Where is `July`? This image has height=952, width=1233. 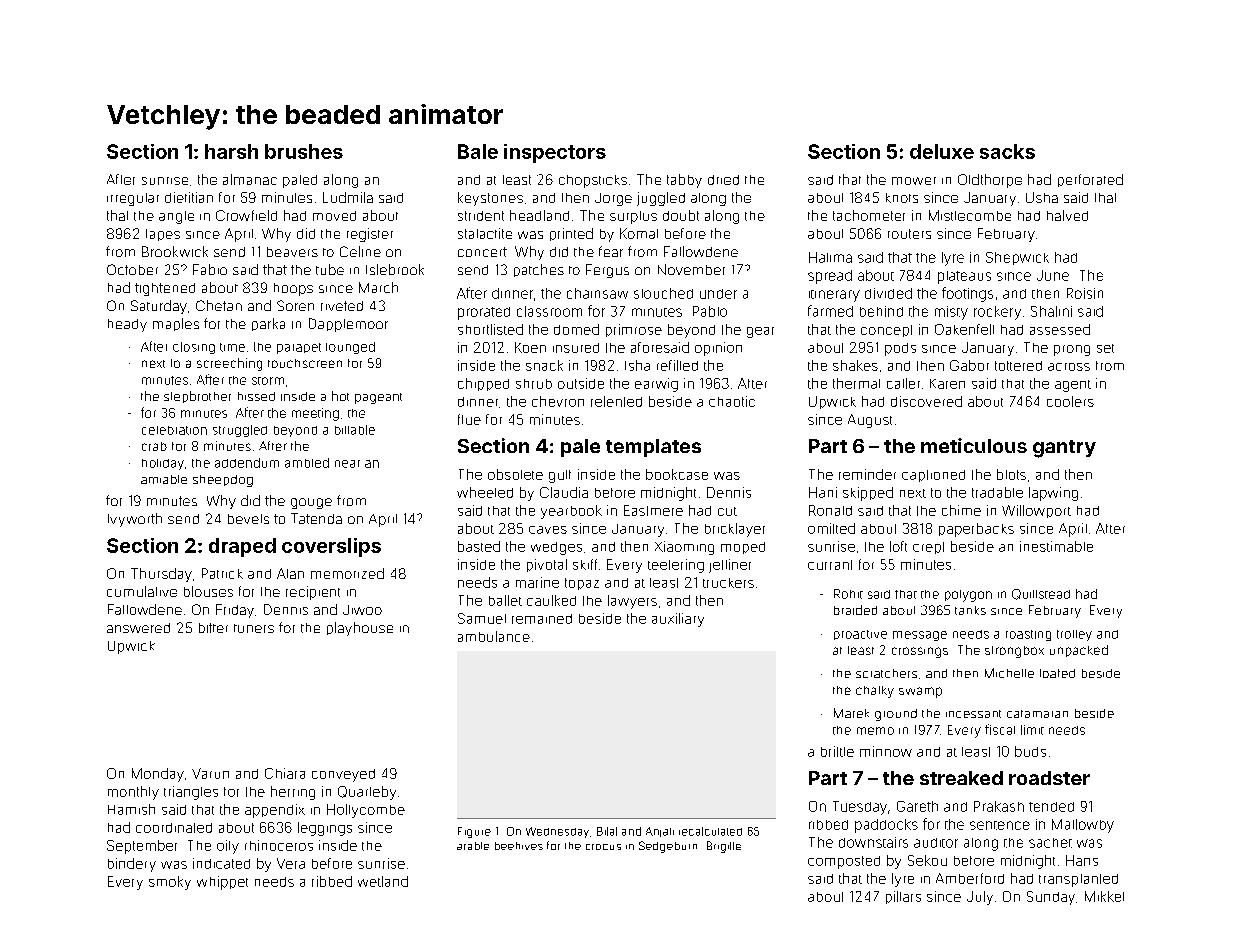 July is located at coordinates (980, 898).
